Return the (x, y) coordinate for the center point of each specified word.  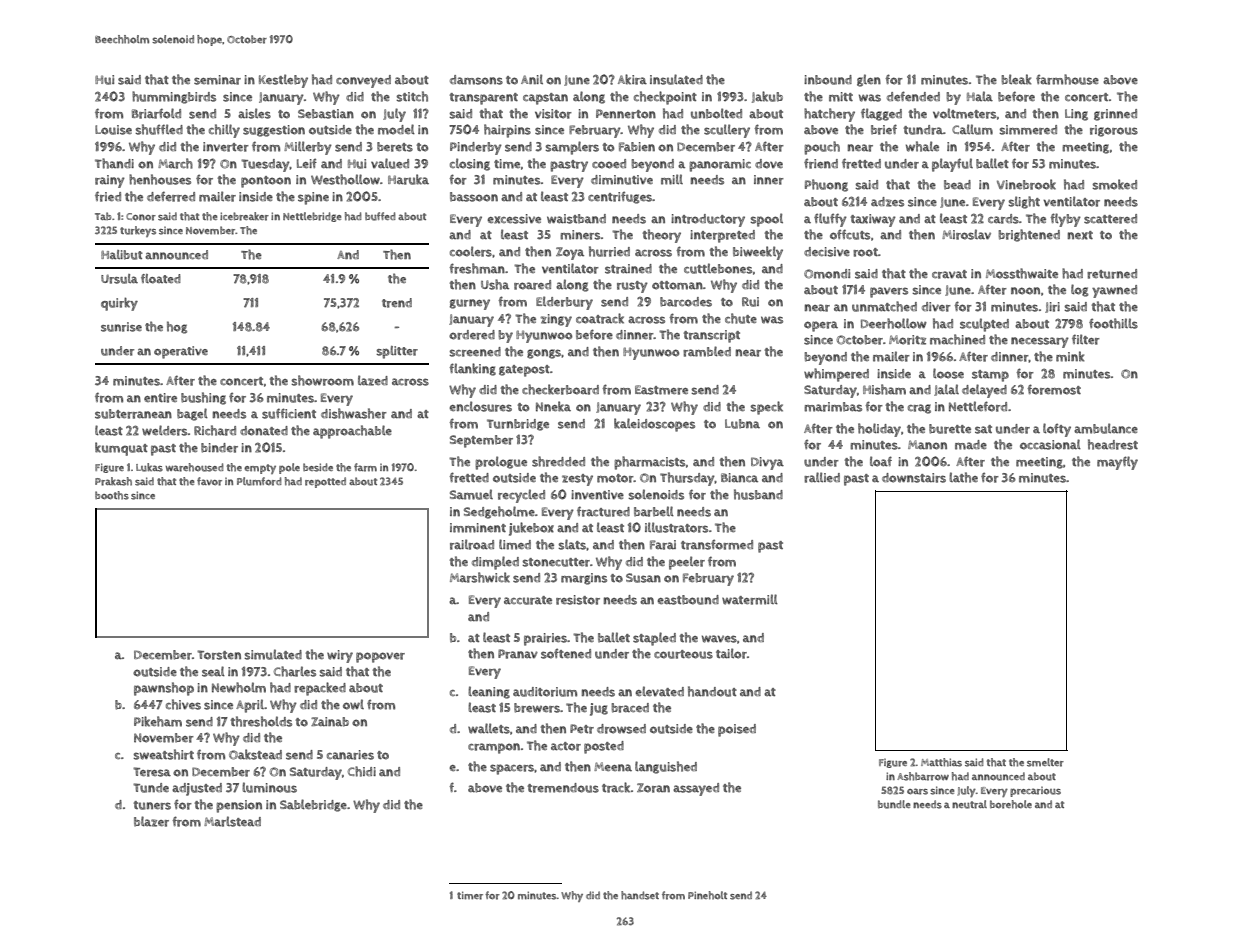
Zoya (570, 253)
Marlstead (232, 821)
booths (112, 495)
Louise (113, 130)
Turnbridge (518, 425)
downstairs (914, 478)
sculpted (984, 325)
